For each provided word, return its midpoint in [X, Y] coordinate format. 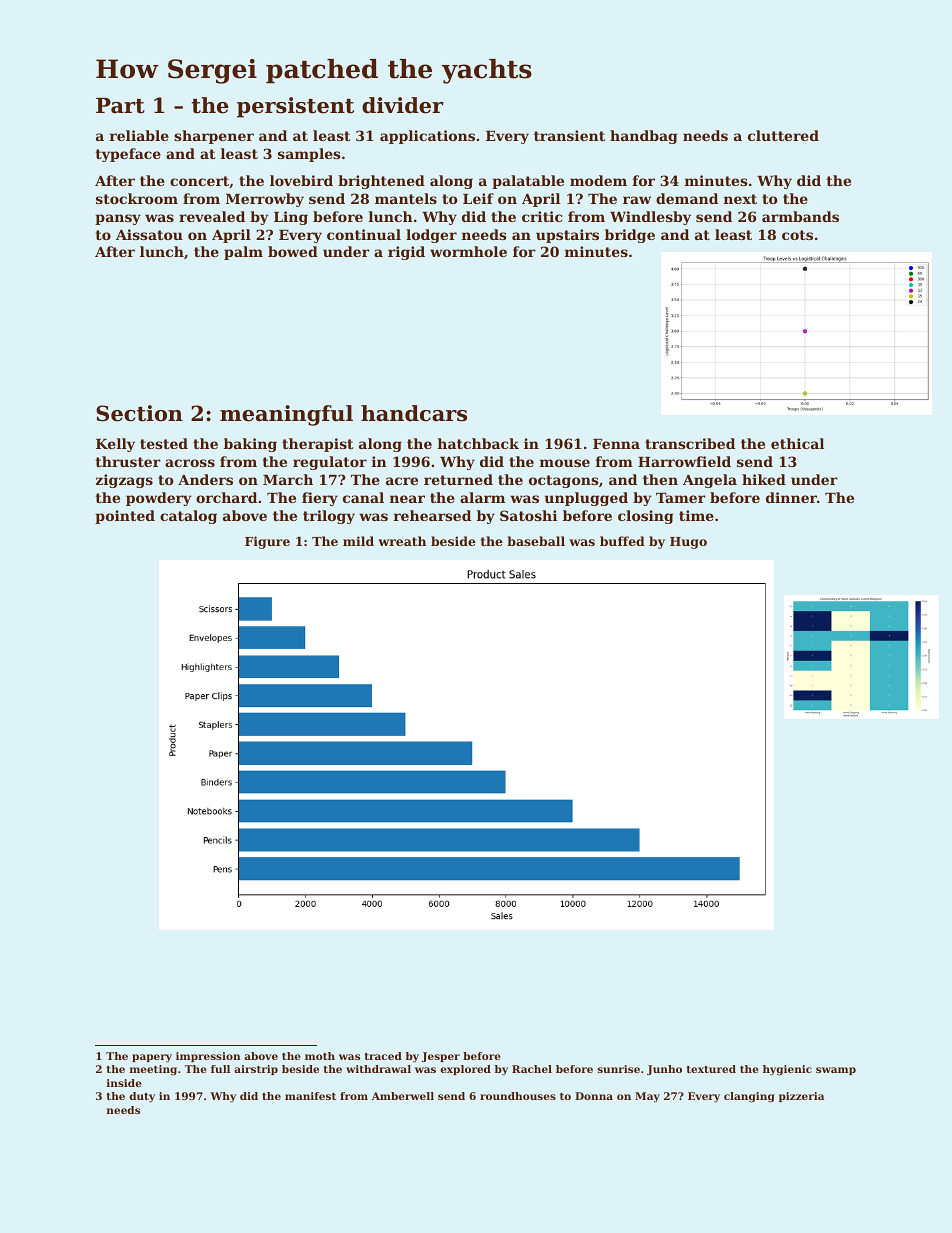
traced [383, 1056]
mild [358, 541]
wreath [402, 541]
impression [208, 1057]
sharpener [214, 137]
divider [402, 105]
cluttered [783, 135]
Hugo [688, 543]
